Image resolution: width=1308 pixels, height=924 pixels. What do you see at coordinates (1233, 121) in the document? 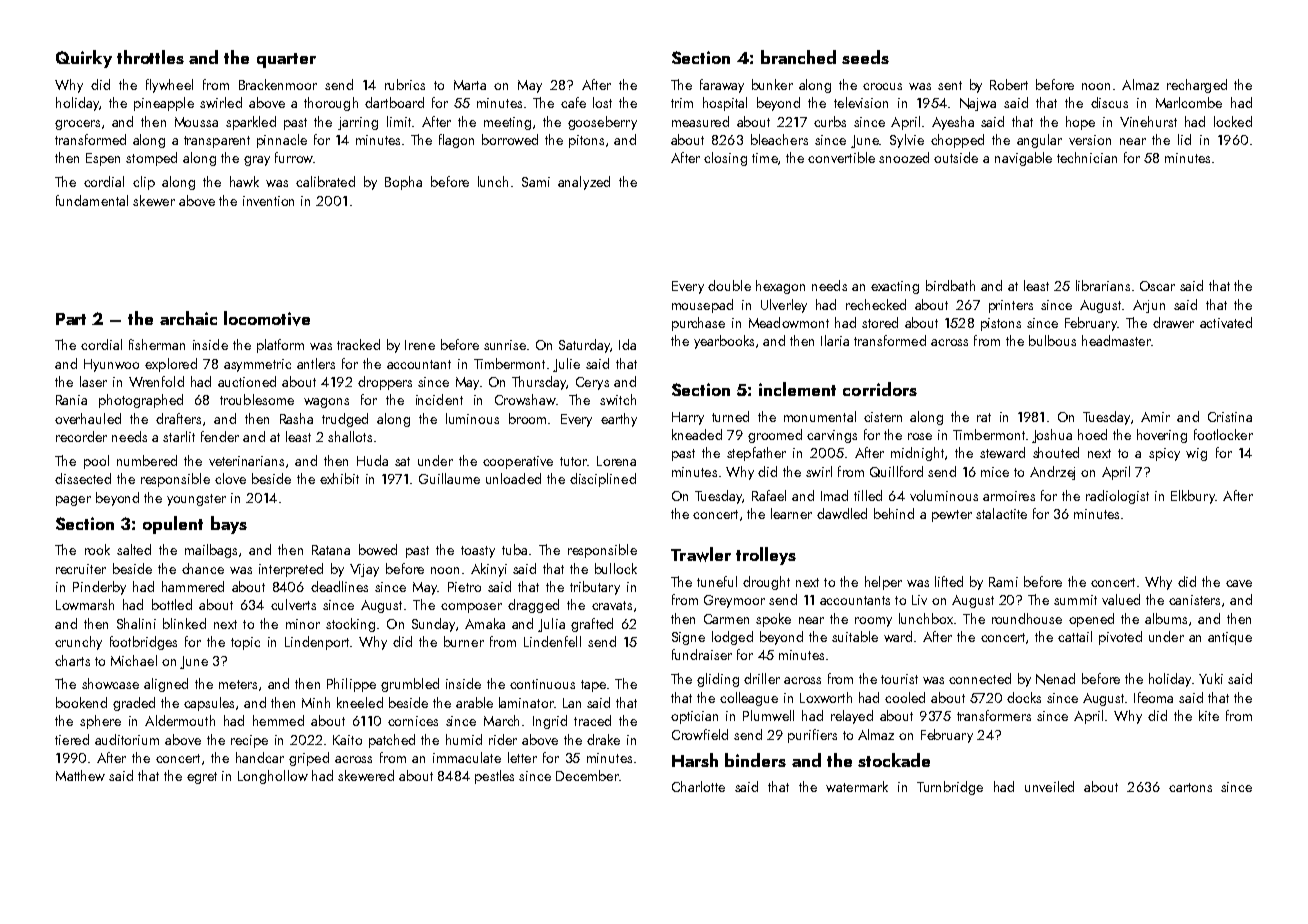
I see `locked` at bounding box center [1233, 121].
